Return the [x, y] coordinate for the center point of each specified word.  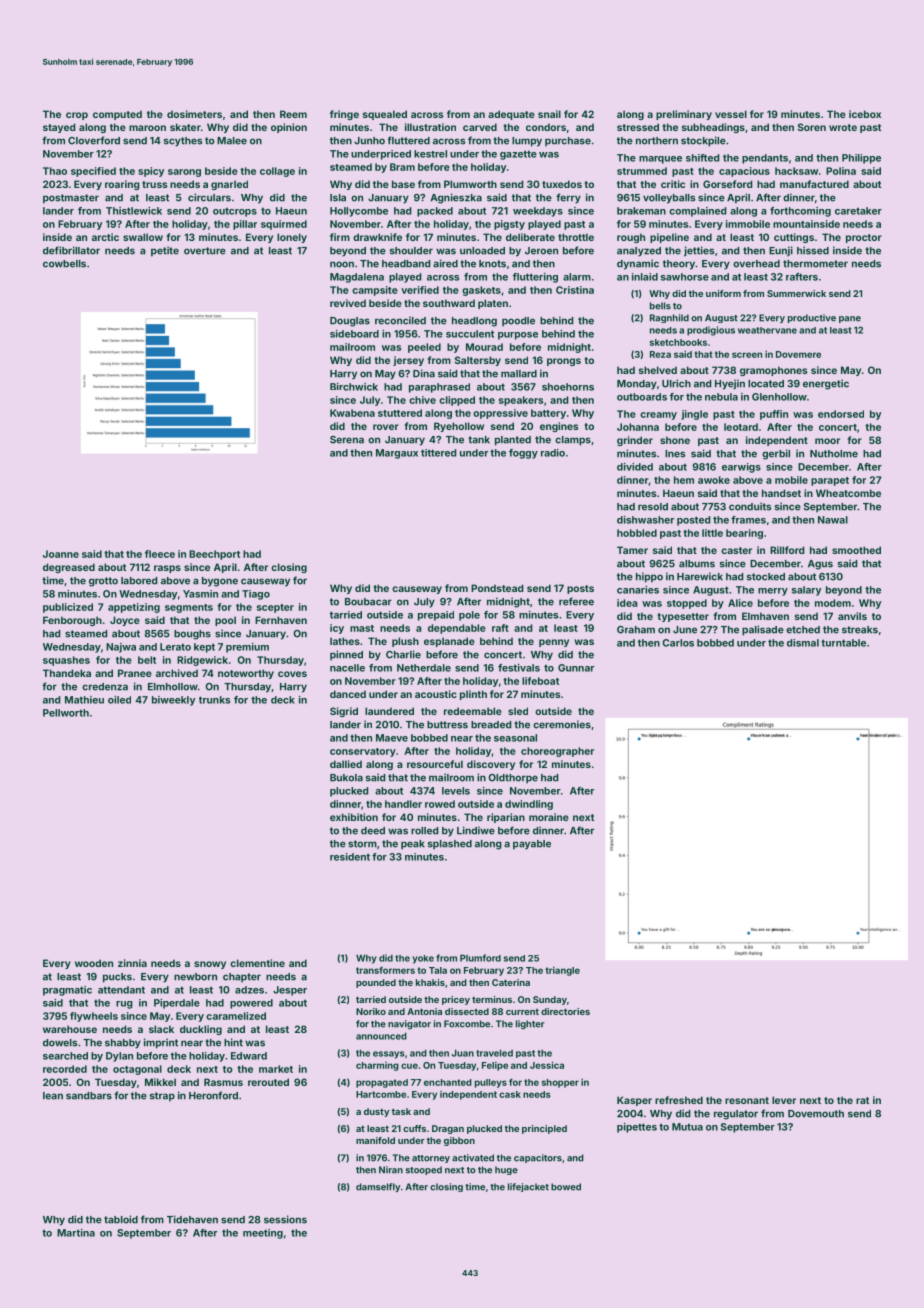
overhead [756, 264]
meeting [263, 1234]
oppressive [500, 414]
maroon [147, 128]
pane [850, 319]
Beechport [214, 555]
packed [435, 212]
